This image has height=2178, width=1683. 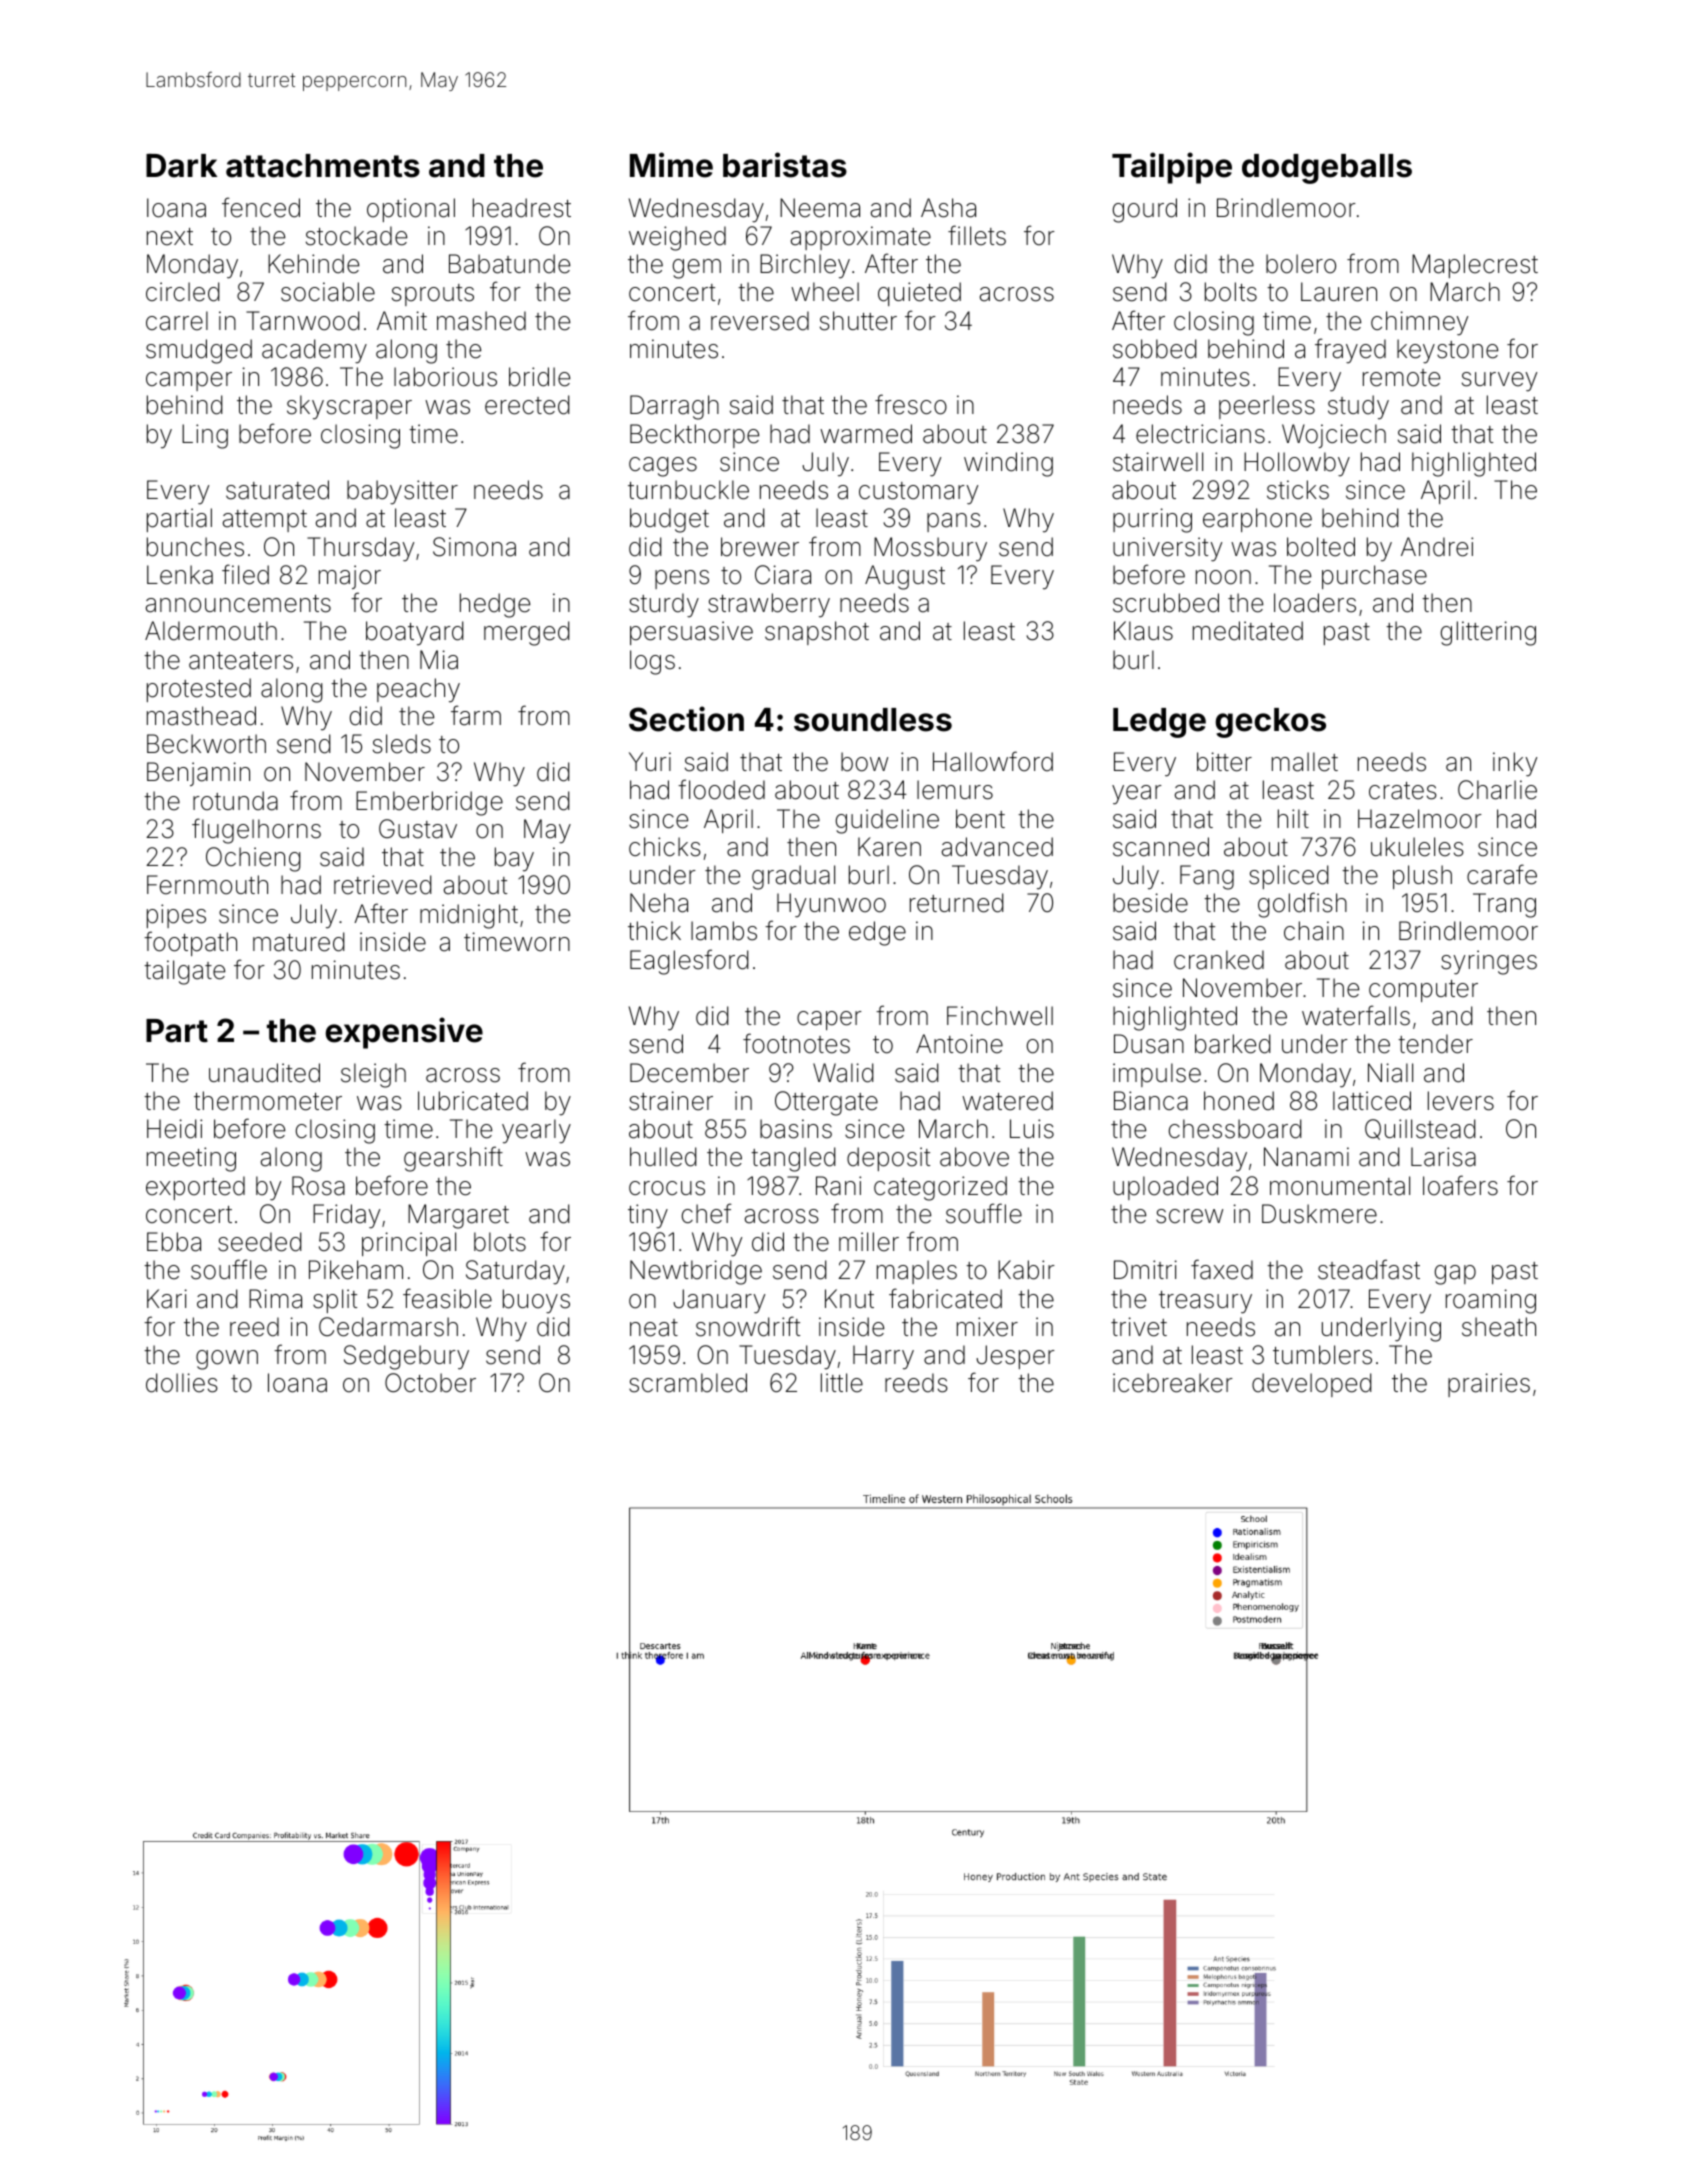 I want to click on Dark, so click(x=181, y=165).
